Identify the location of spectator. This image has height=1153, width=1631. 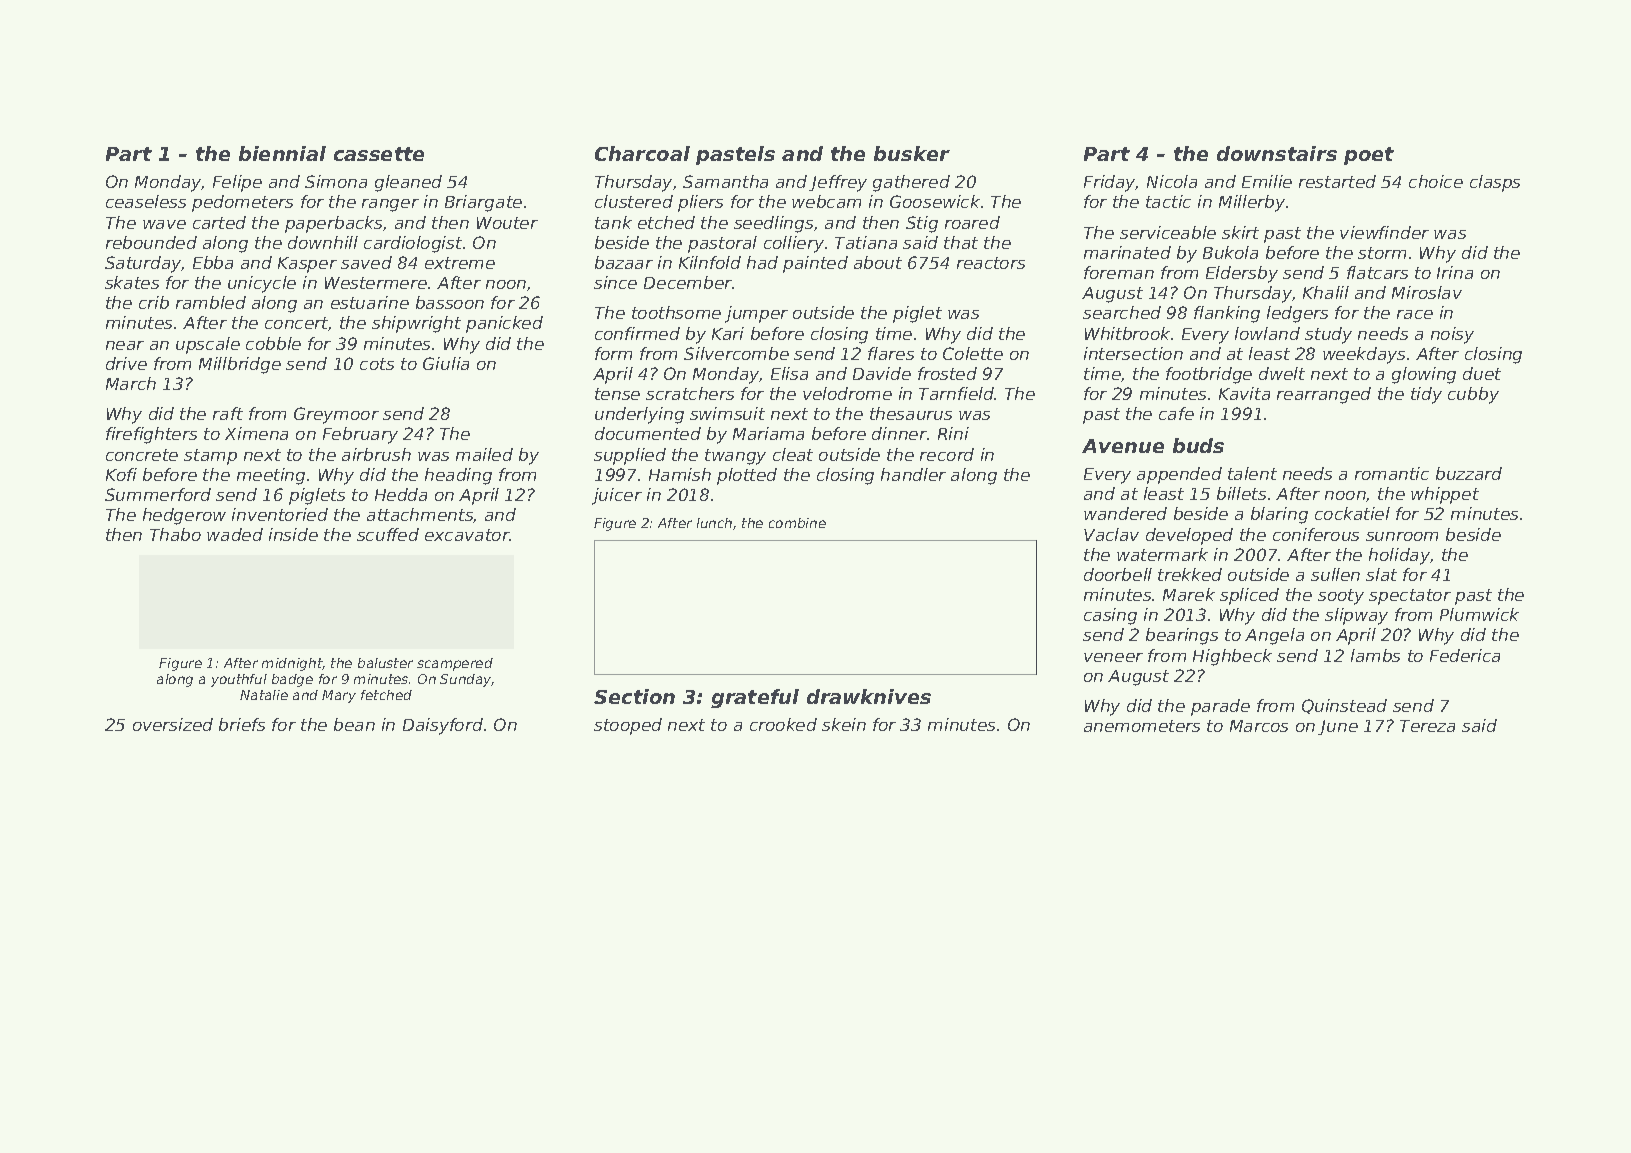
(1410, 597).
